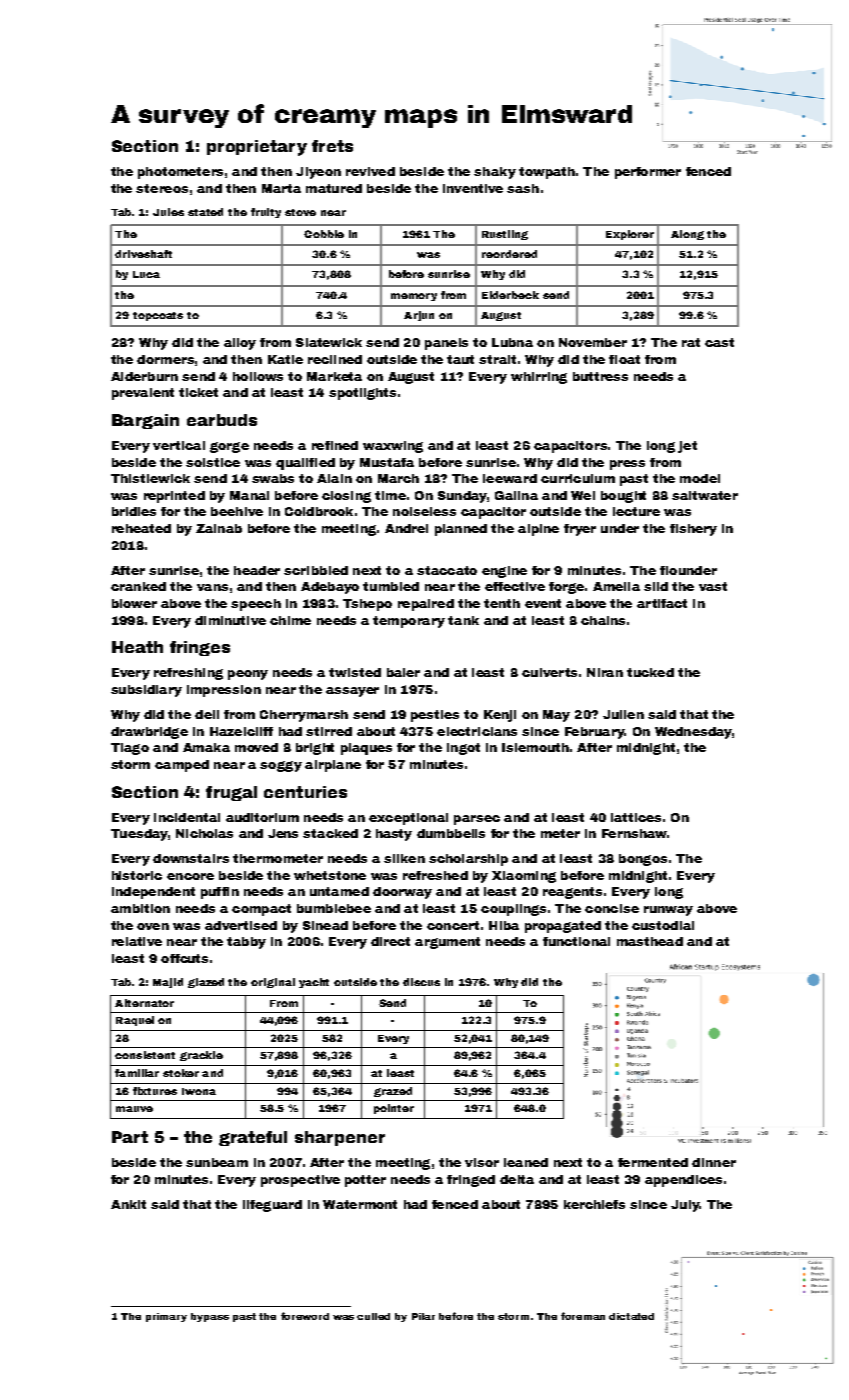 The height and width of the screenshot is (1400, 849). Describe the element at coordinates (257, 148) in the screenshot. I see `proprietary` at that location.
